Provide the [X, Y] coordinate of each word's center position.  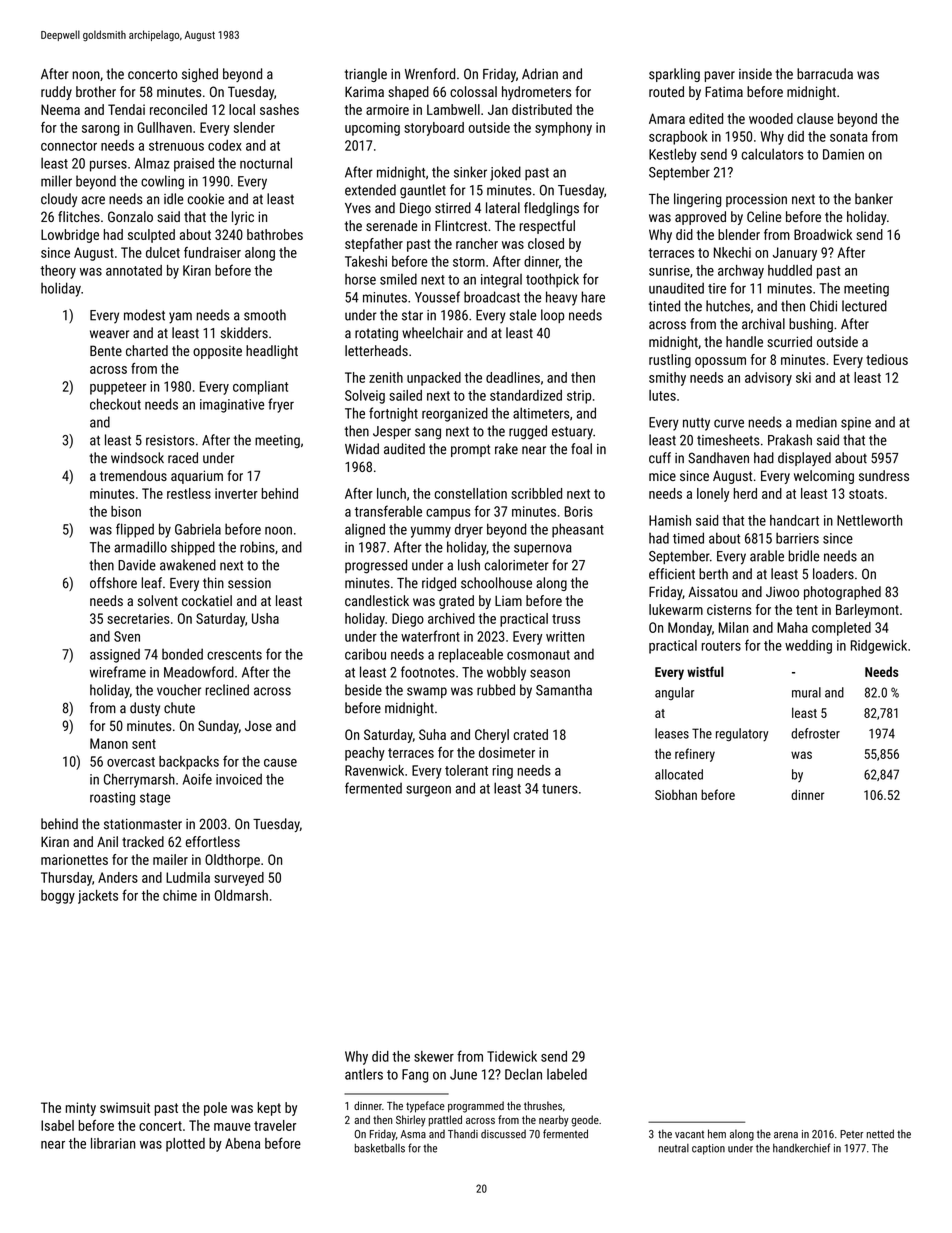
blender [739, 234]
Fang [415, 1076]
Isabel [57, 1125]
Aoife [197, 779]
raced [183, 458]
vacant [689, 1134]
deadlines [513, 377]
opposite [217, 352]
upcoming [372, 129]
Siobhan [676, 794]
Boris [579, 511]
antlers [364, 1074]
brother [96, 91]
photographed [842, 593]
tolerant [466, 770]
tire [717, 288]
